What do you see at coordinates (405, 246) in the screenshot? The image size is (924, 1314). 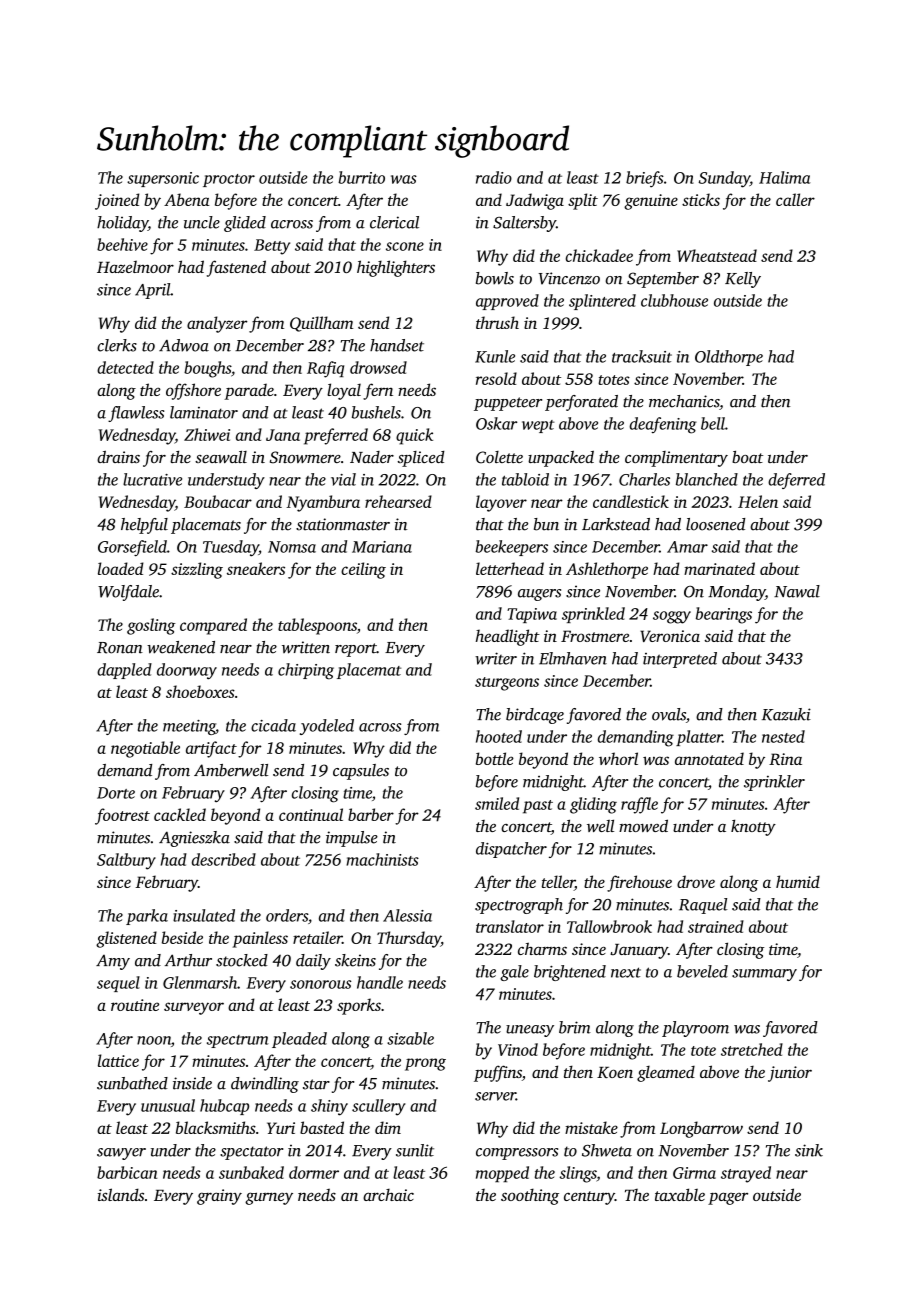 I see `scone` at bounding box center [405, 246].
